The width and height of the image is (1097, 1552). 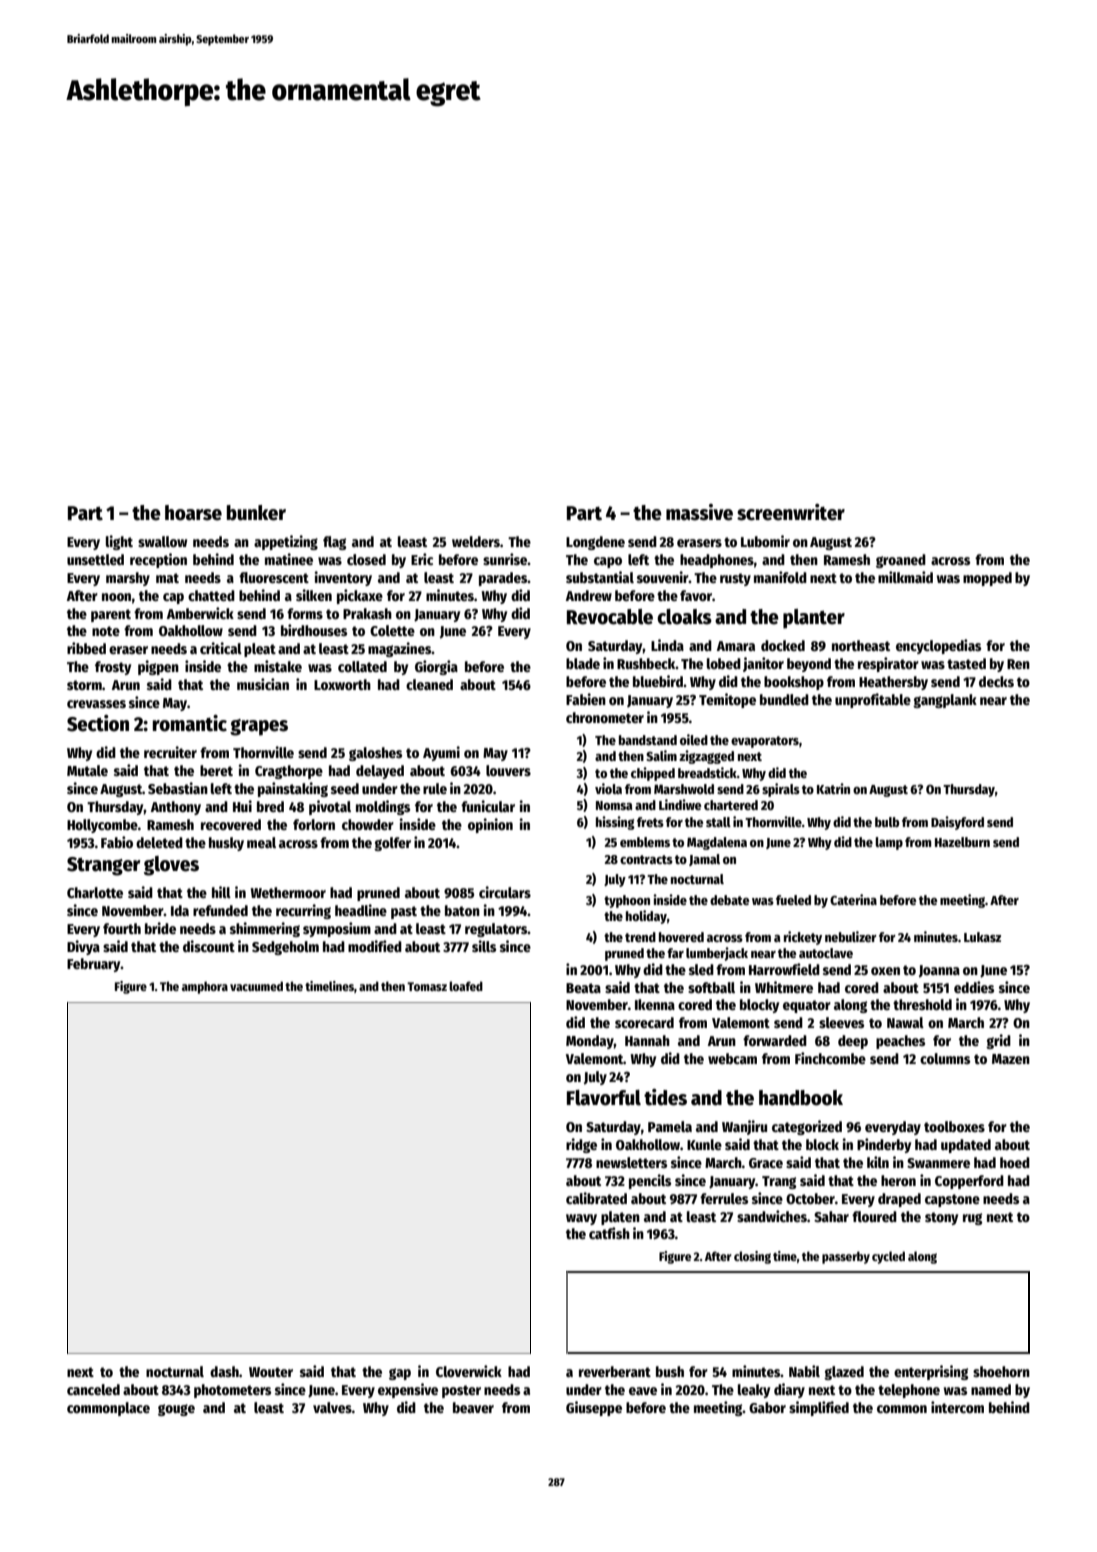 What do you see at coordinates (646, 859) in the image?
I see `contracts` at bounding box center [646, 859].
